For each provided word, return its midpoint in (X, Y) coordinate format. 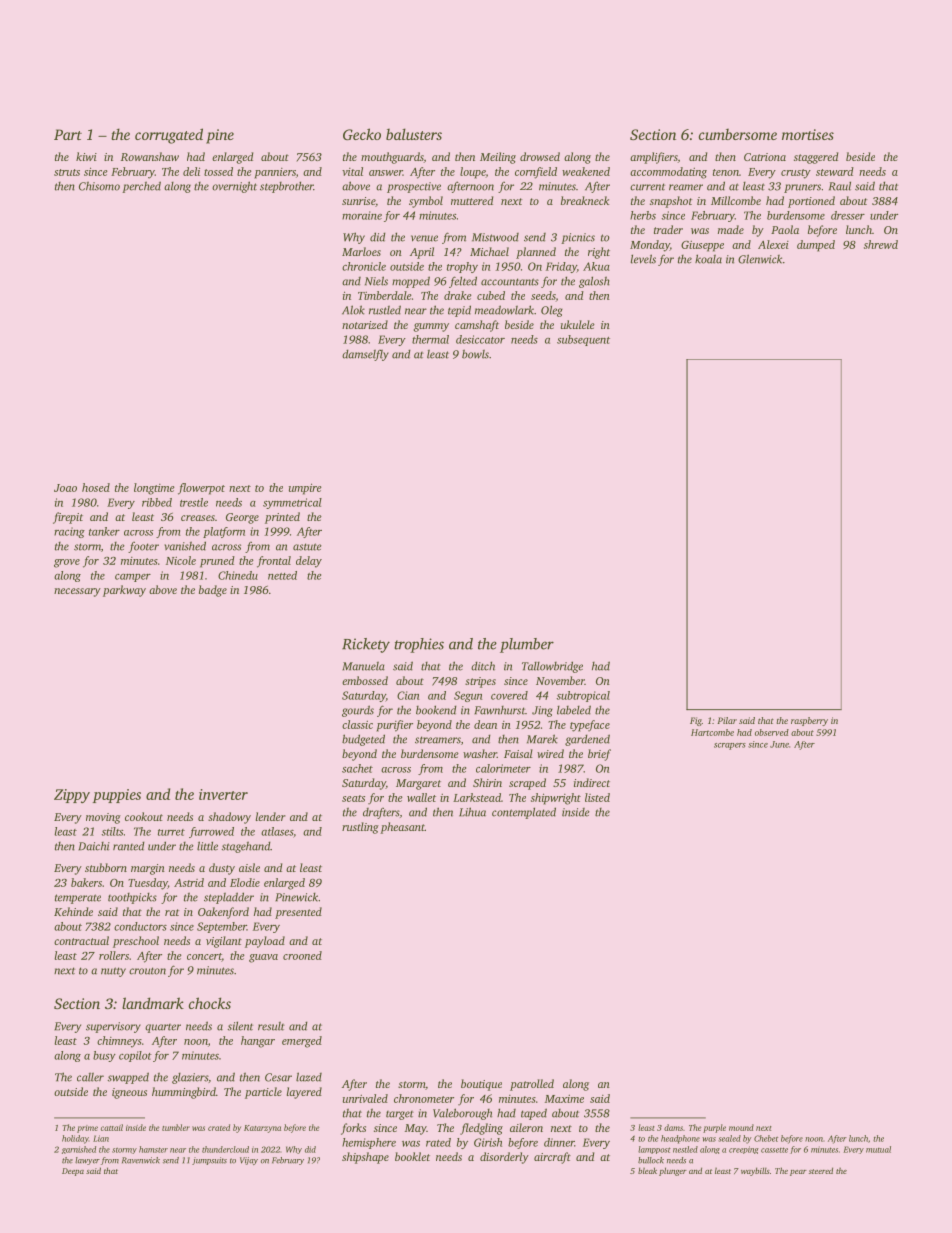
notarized (365, 324)
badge (213, 591)
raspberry (809, 721)
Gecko (362, 134)
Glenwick (760, 259)
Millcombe (736, 200)
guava (263, 958)
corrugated (169, 136)
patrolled (532, 1085)
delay (309, 562)
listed (597, 797)
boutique (481, 1085)
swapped (128, 1078)
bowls (475, 354)
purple (714, 1128)
